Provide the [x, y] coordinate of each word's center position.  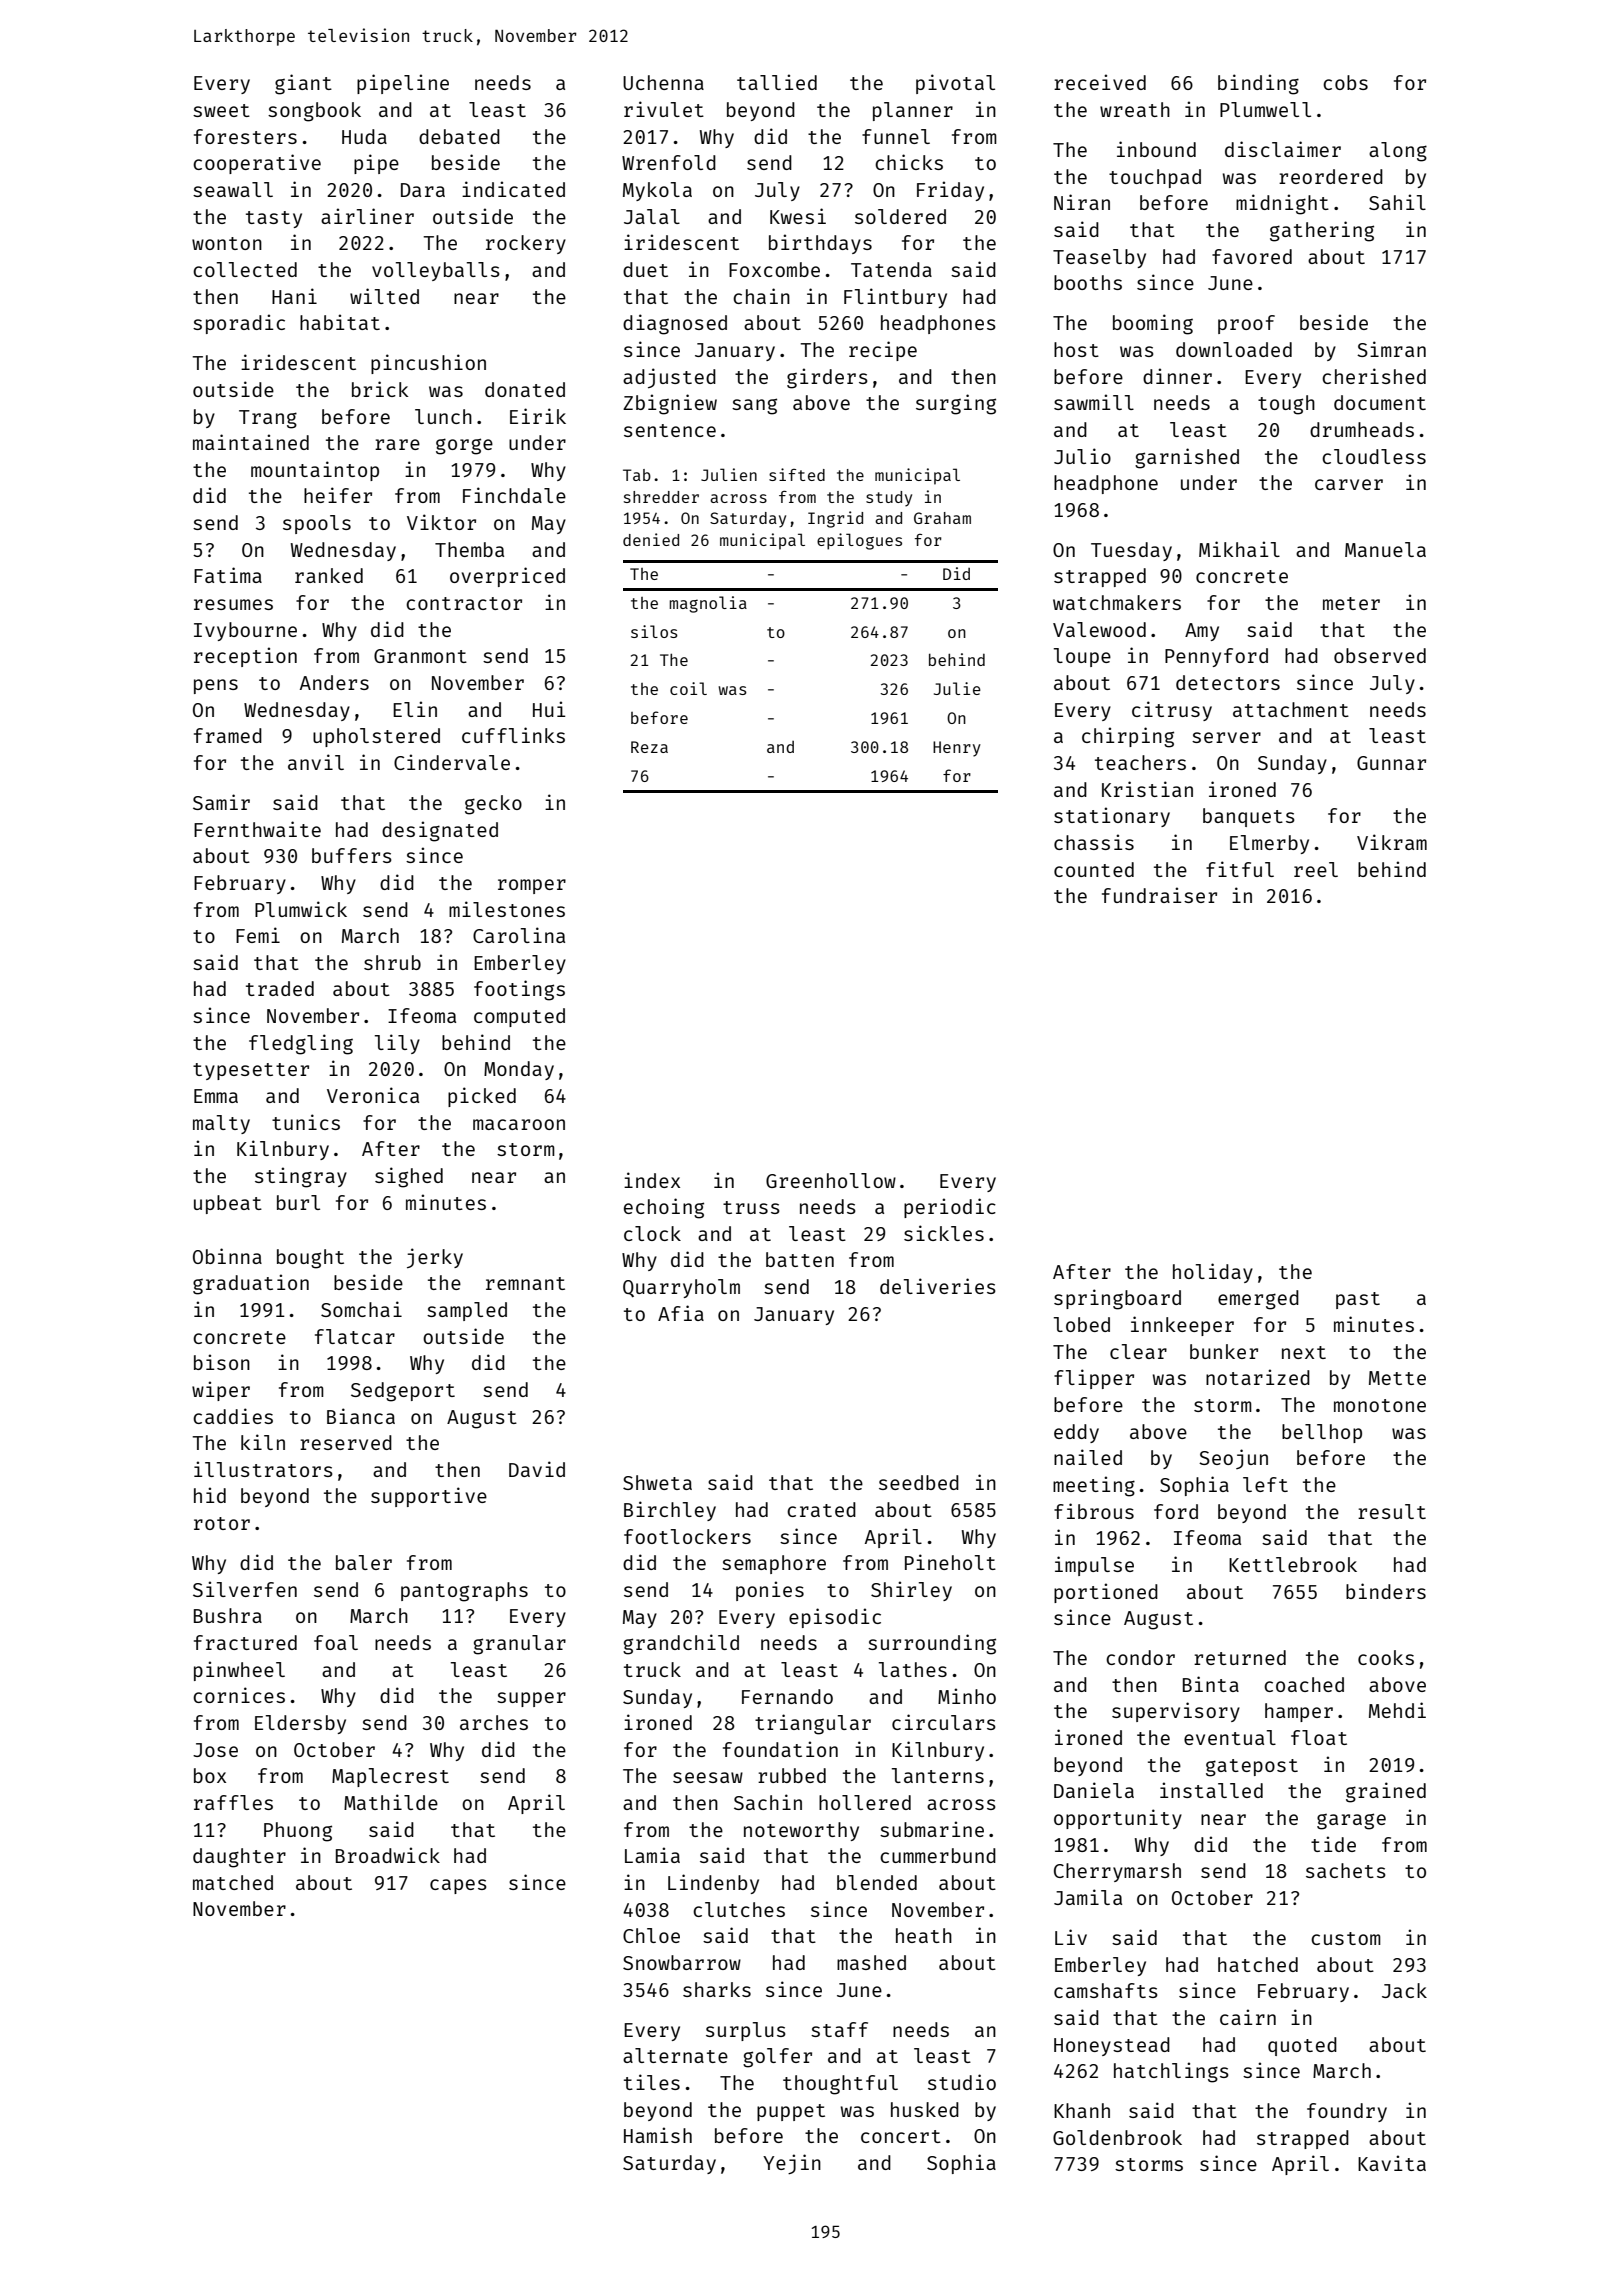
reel [1316, 869]
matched [233, 1882]
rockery [526, 244]
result [1392, 1511]
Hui [549, 709]
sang [754, 406]
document [1380, 402]
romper [532, 886]
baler [364, 1562]
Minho [967, 1696]
